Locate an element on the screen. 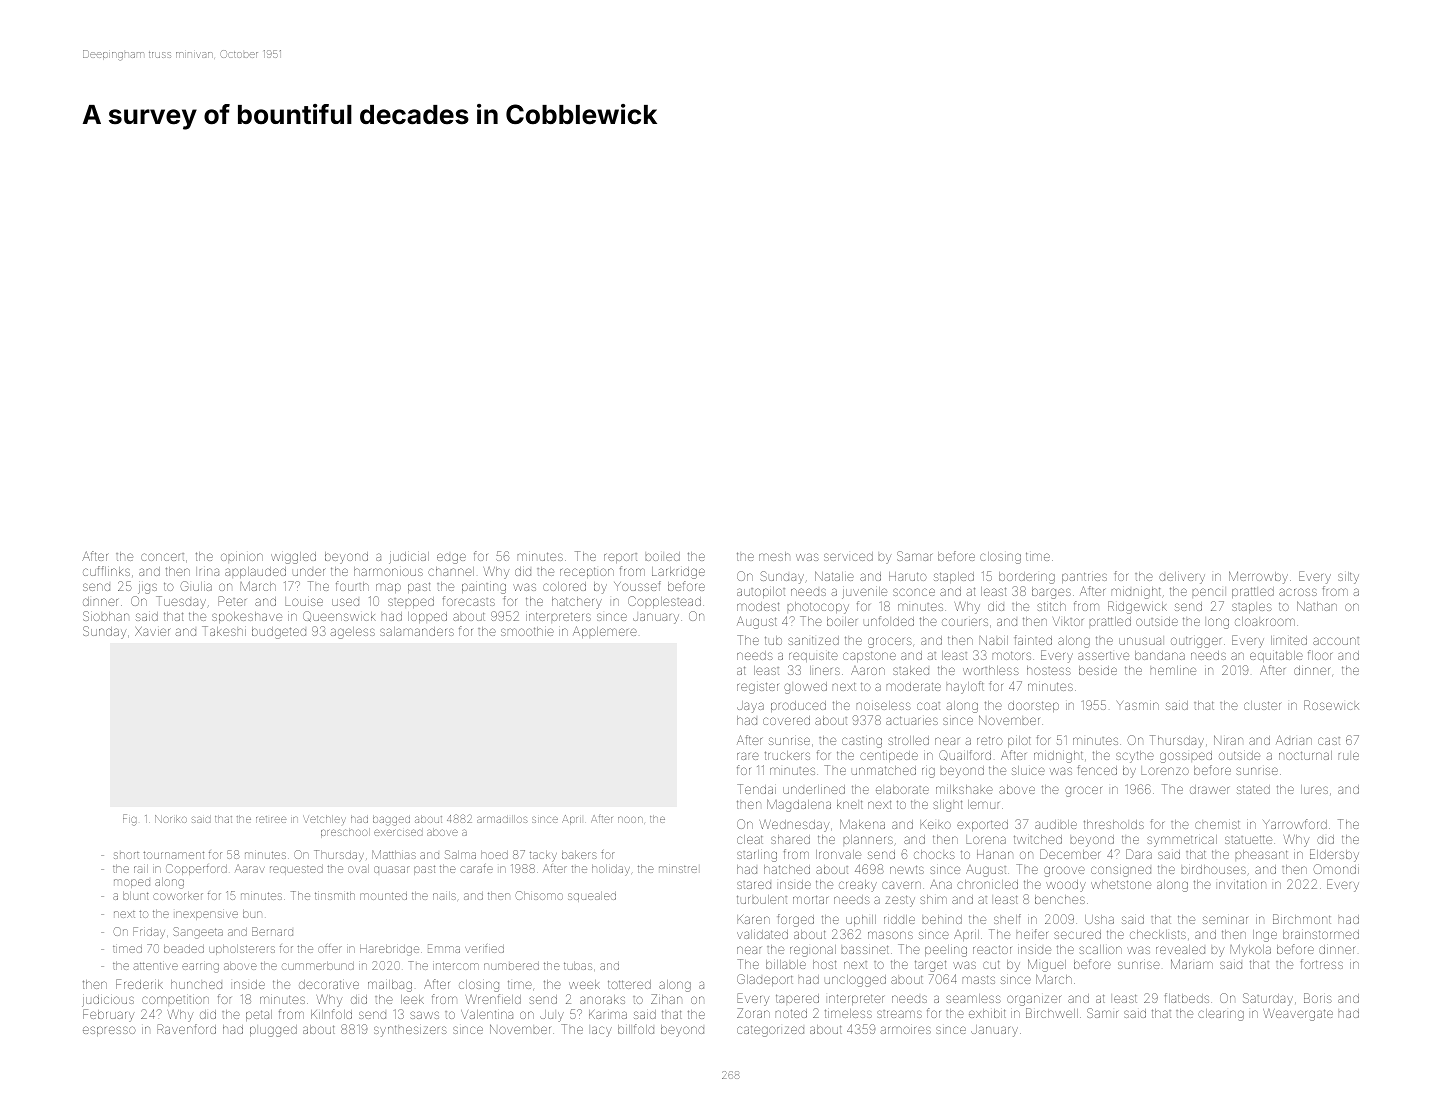 This screenshot has height=1114, width=1442. Yasmin is located at coordinates (1138, 705).
